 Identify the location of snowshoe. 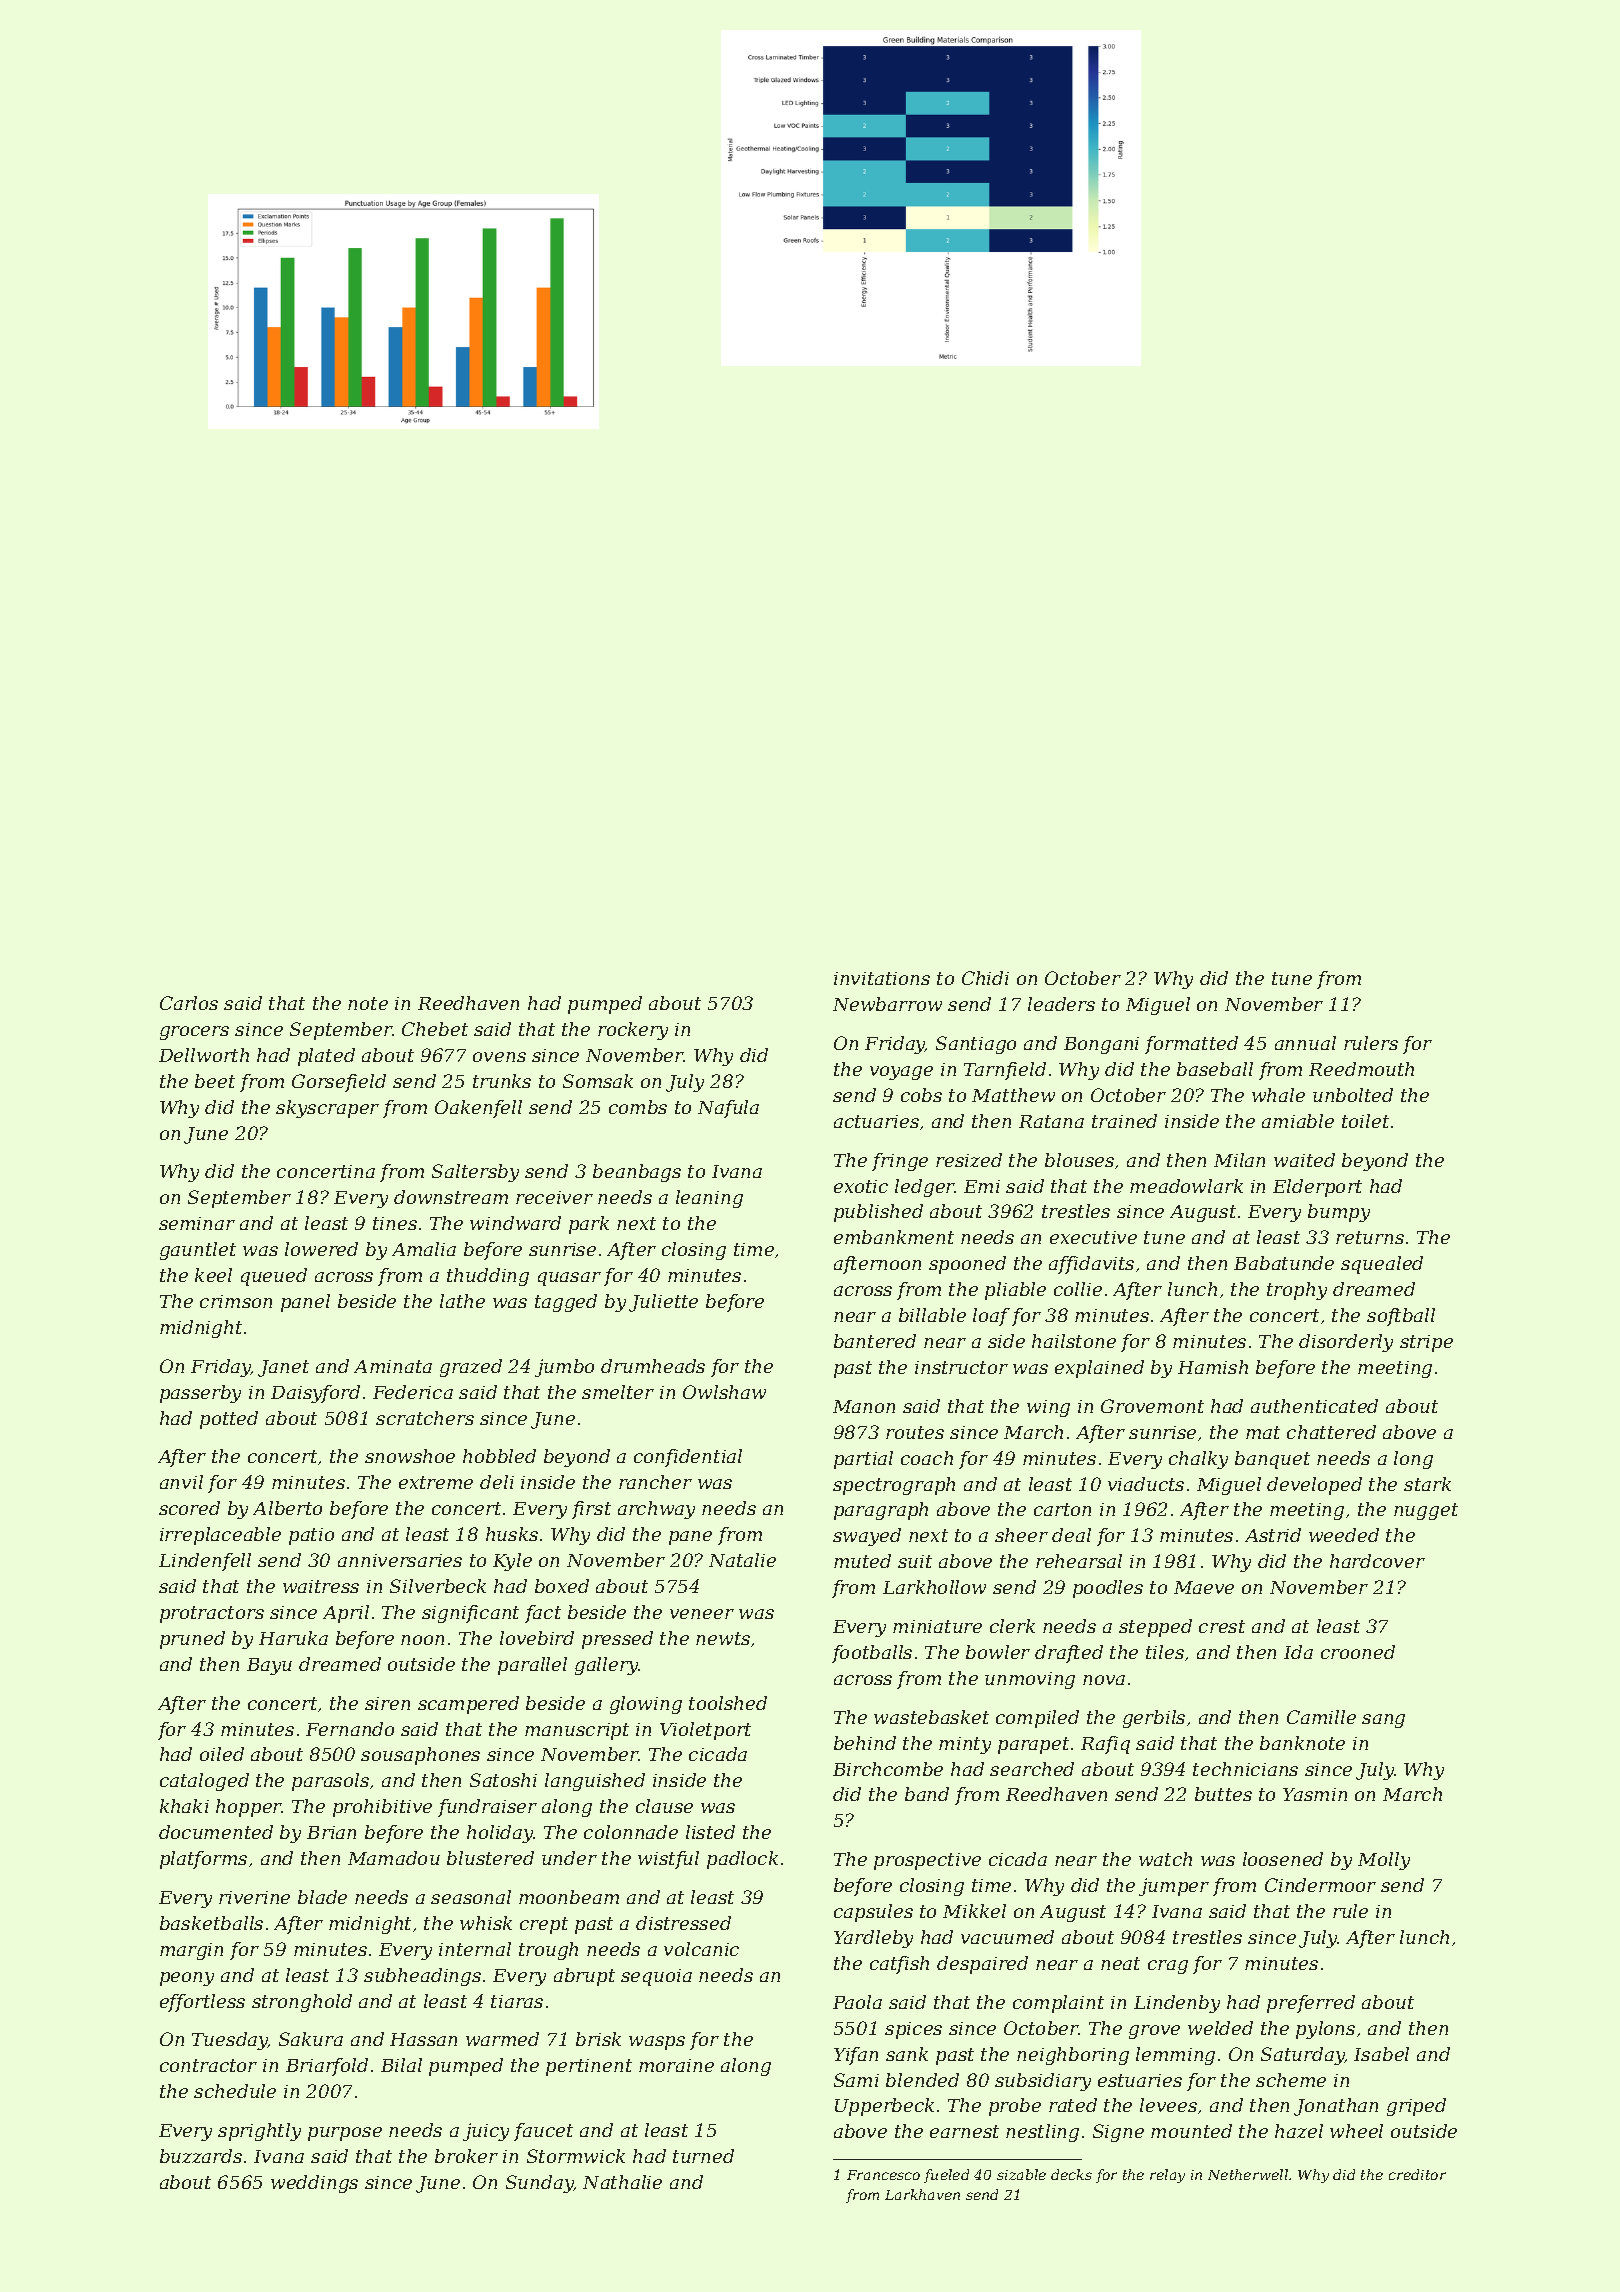
(410, 1456).
